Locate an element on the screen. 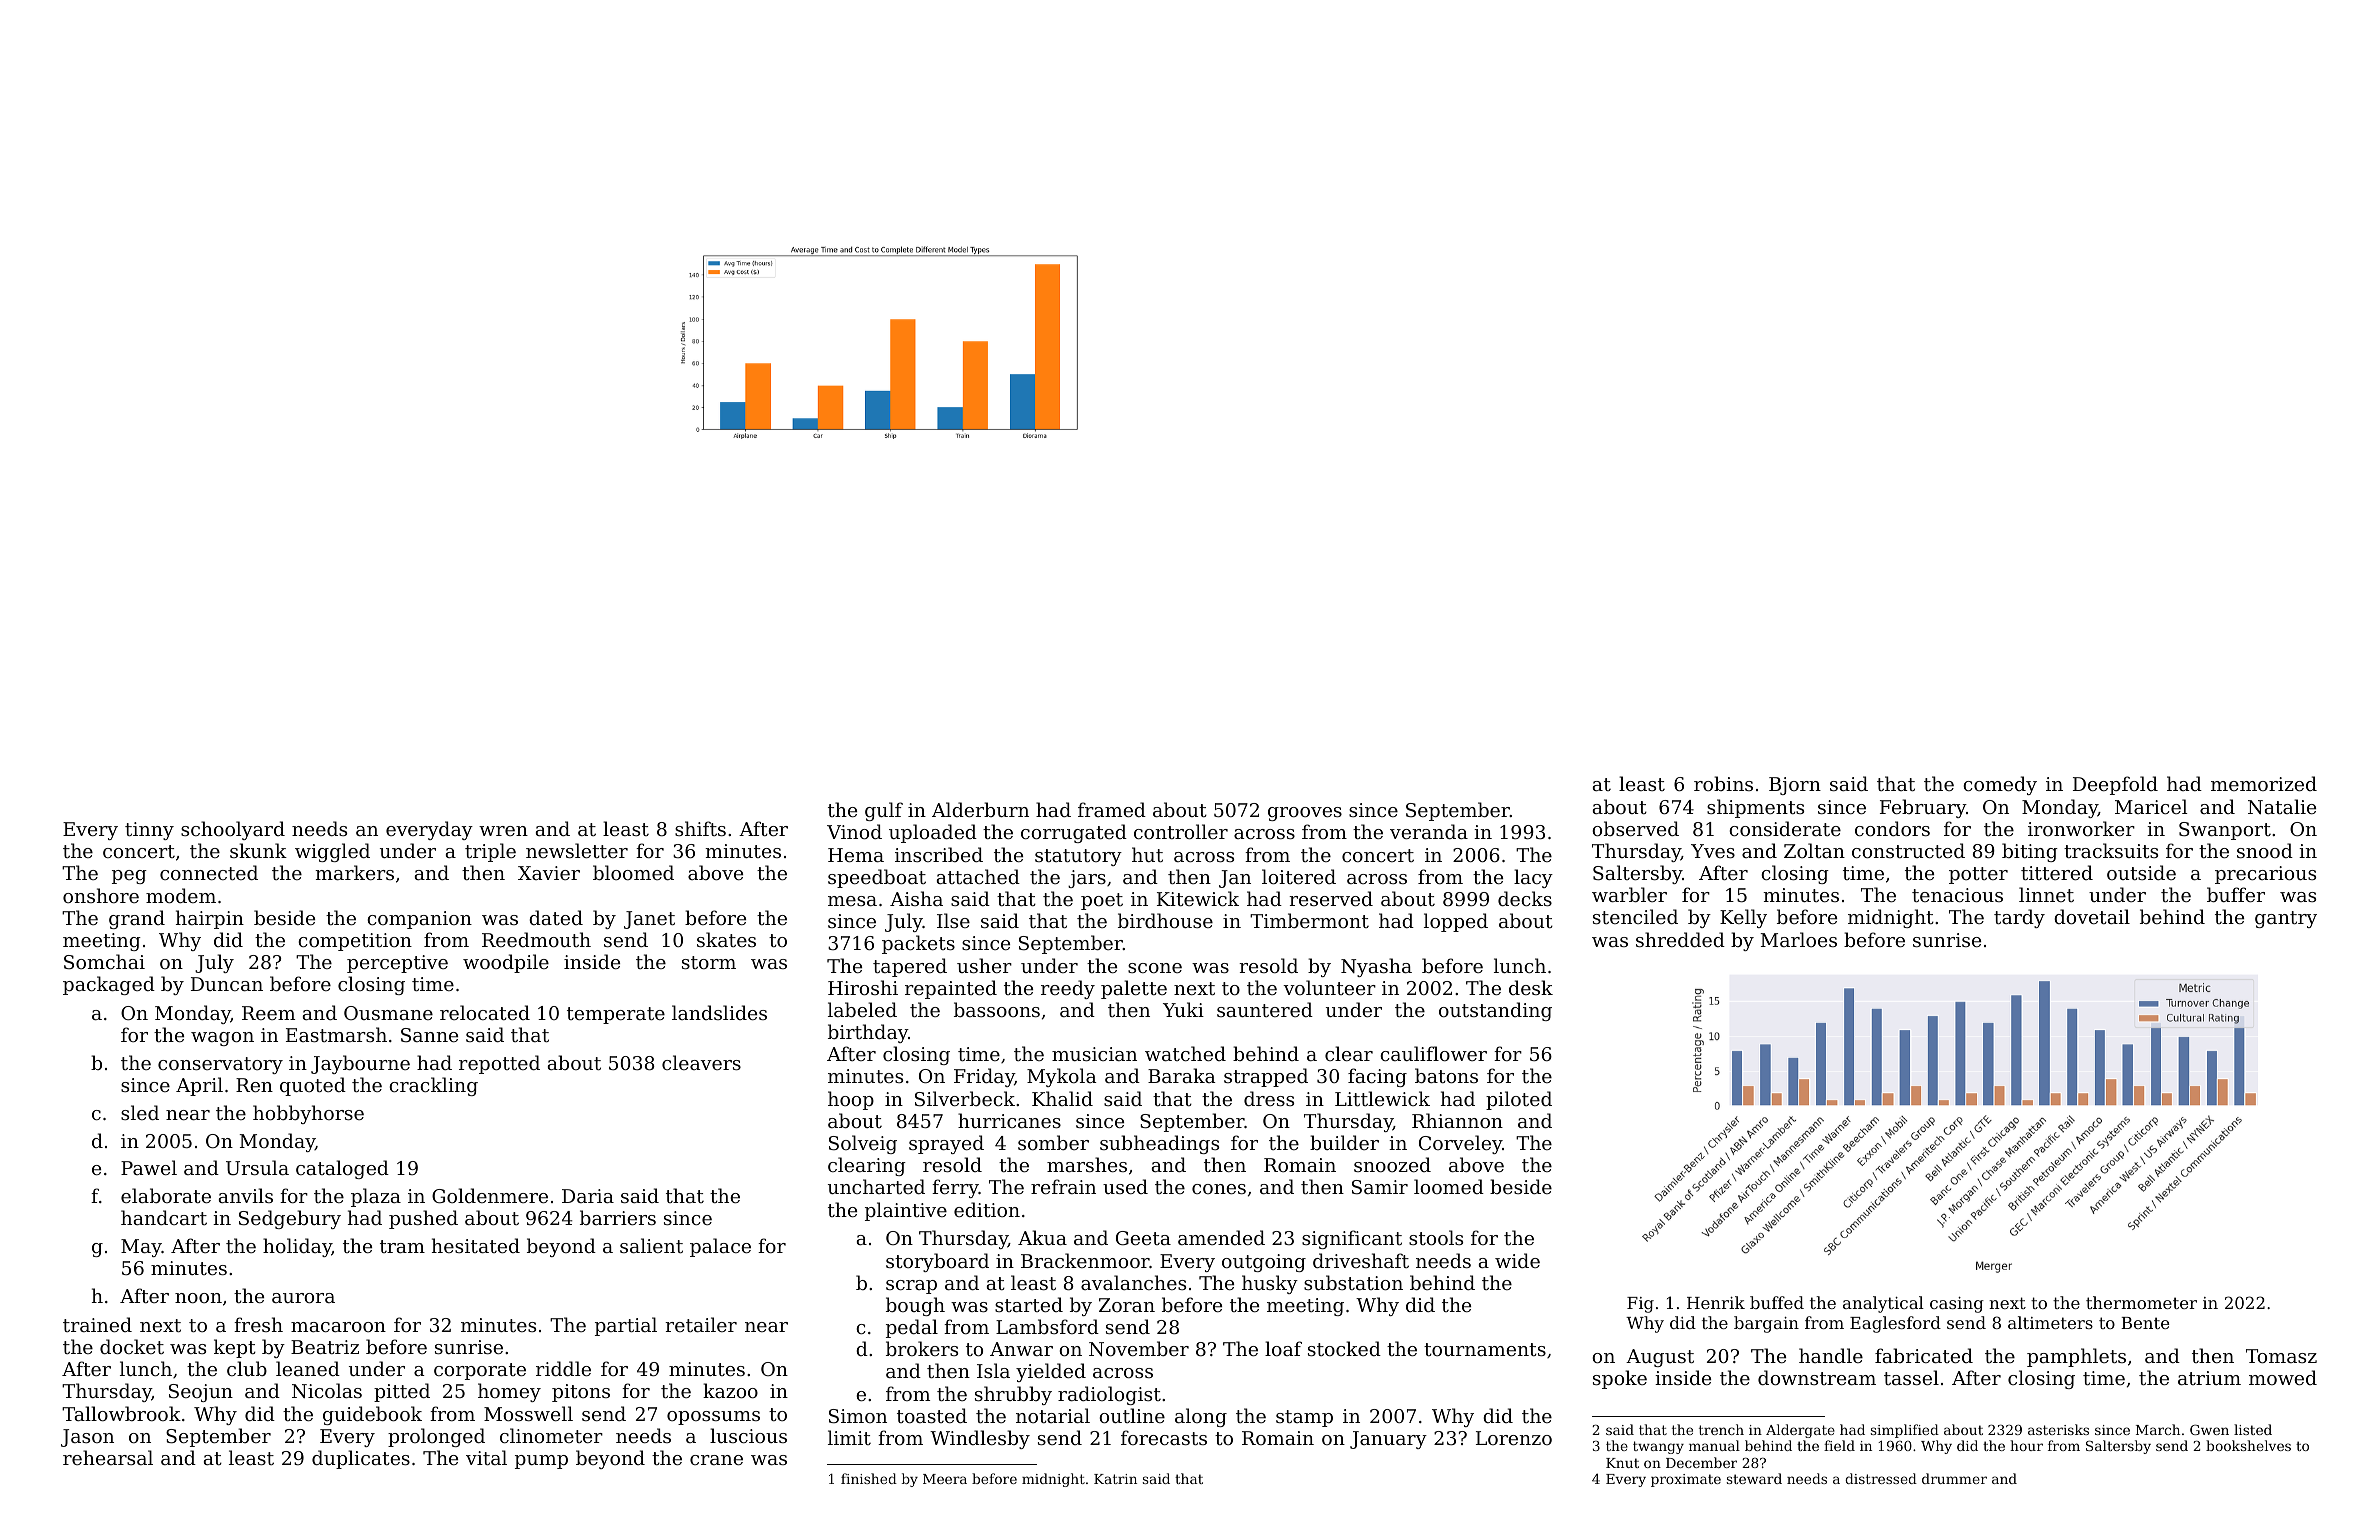 The width and height of the screenshot is (2380, 1540). comedy is located at coordinates (2000, 785).
